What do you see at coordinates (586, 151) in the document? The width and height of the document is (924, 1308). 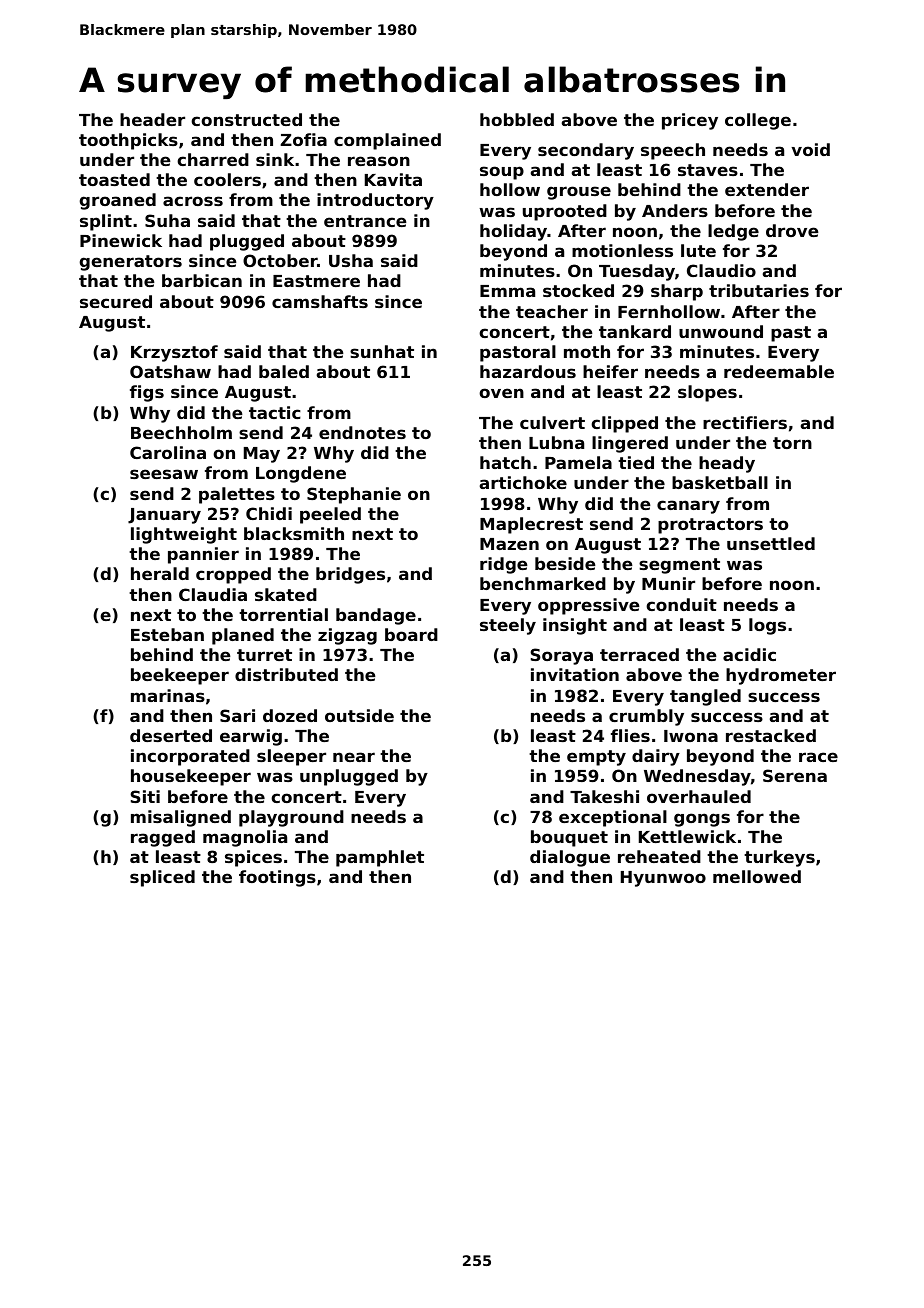 I see `secondary` at bounding box center [586, 151].
